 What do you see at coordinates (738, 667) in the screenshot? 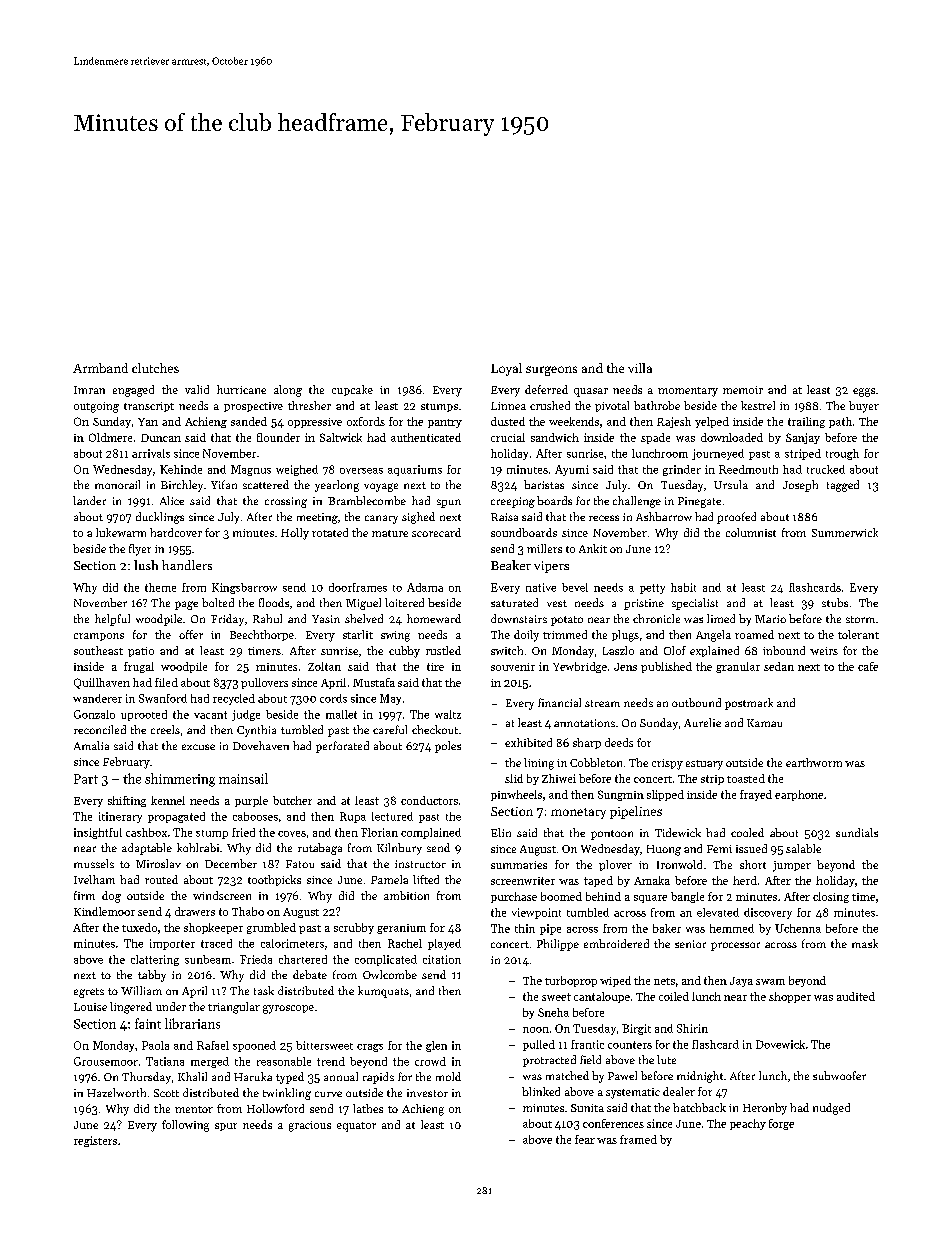
I see `granular` at bounding box center [738, 667].
